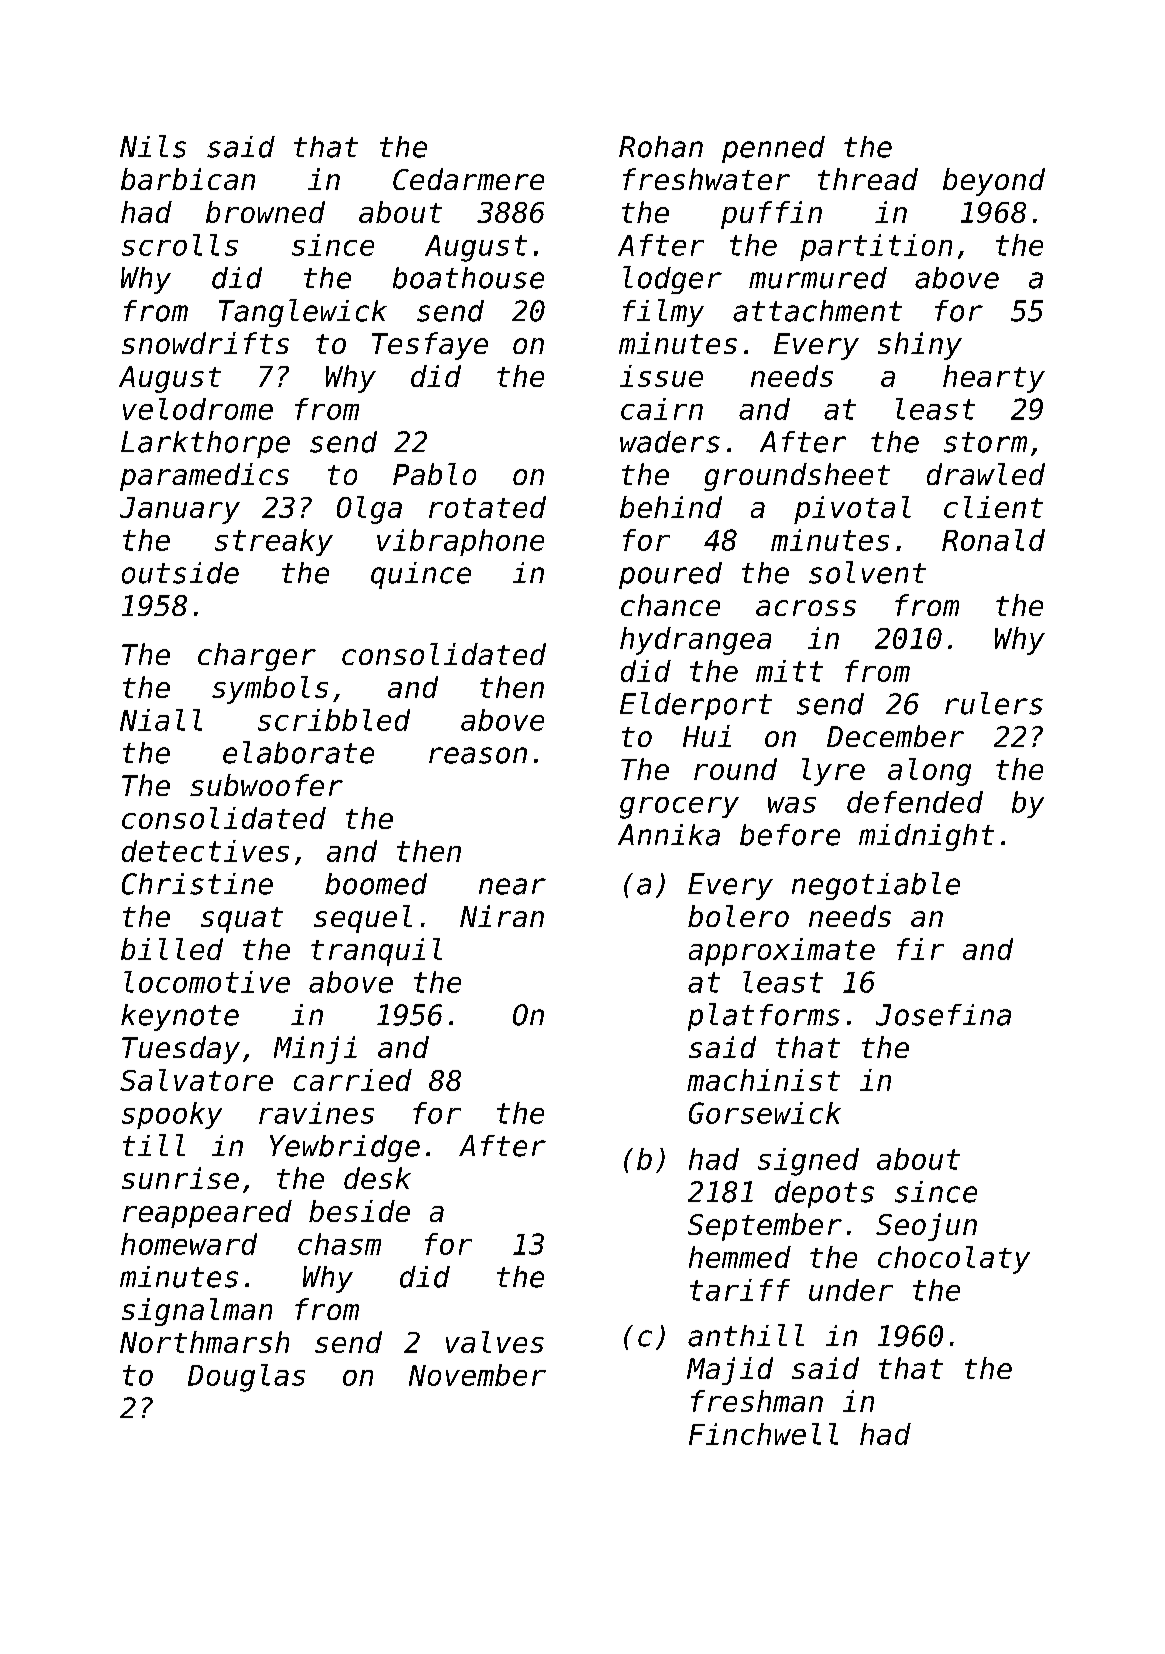  Describe the element at coordinates (298, 752) in the screenshot. I see `elaborate` at that location.
